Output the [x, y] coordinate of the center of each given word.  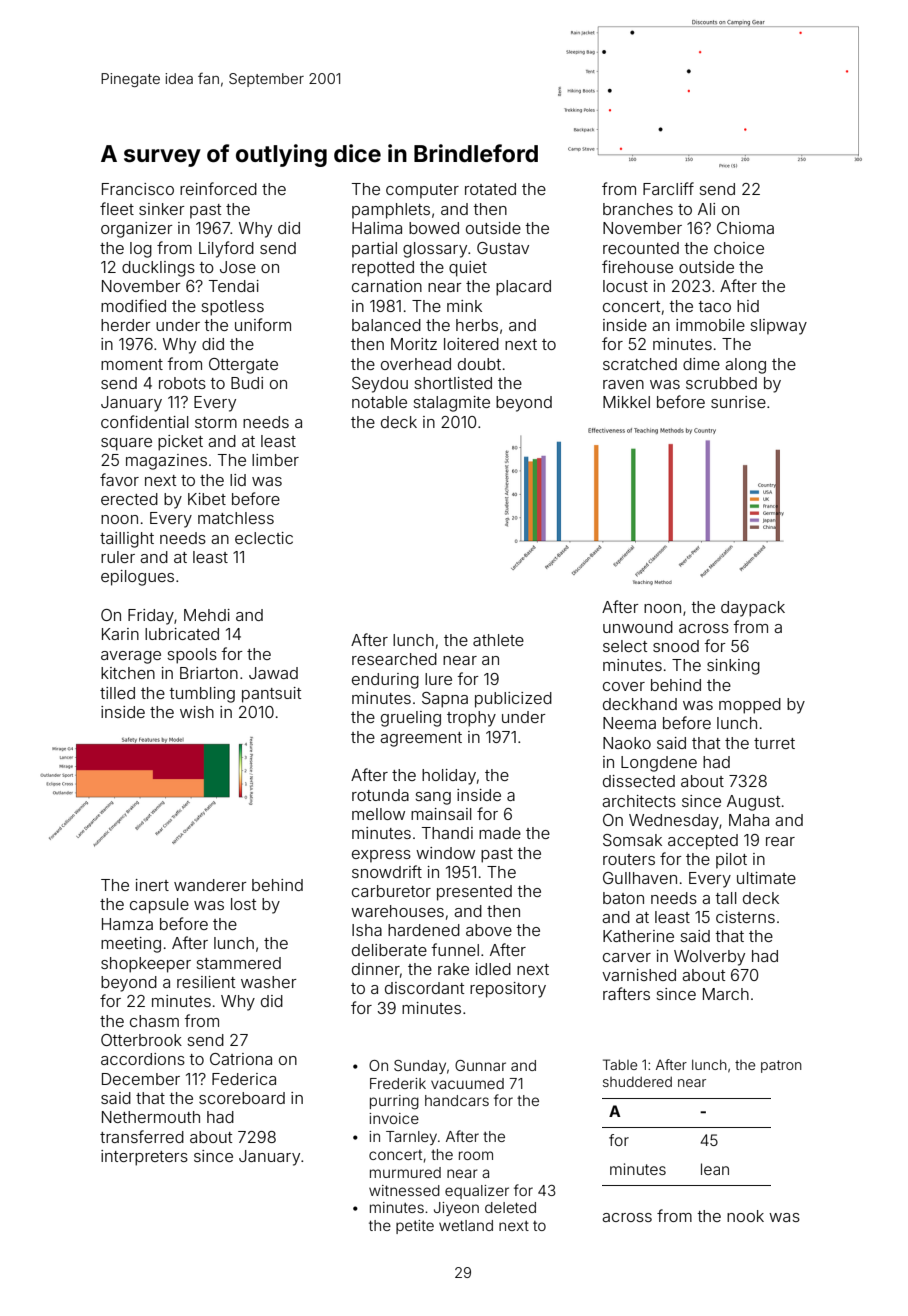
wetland [466, 1225]
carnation [387, 286]
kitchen [128, 673]
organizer [137, 230]
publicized [513, 700]
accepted [703, 842]
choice [739, 248]
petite [415, 1227]
